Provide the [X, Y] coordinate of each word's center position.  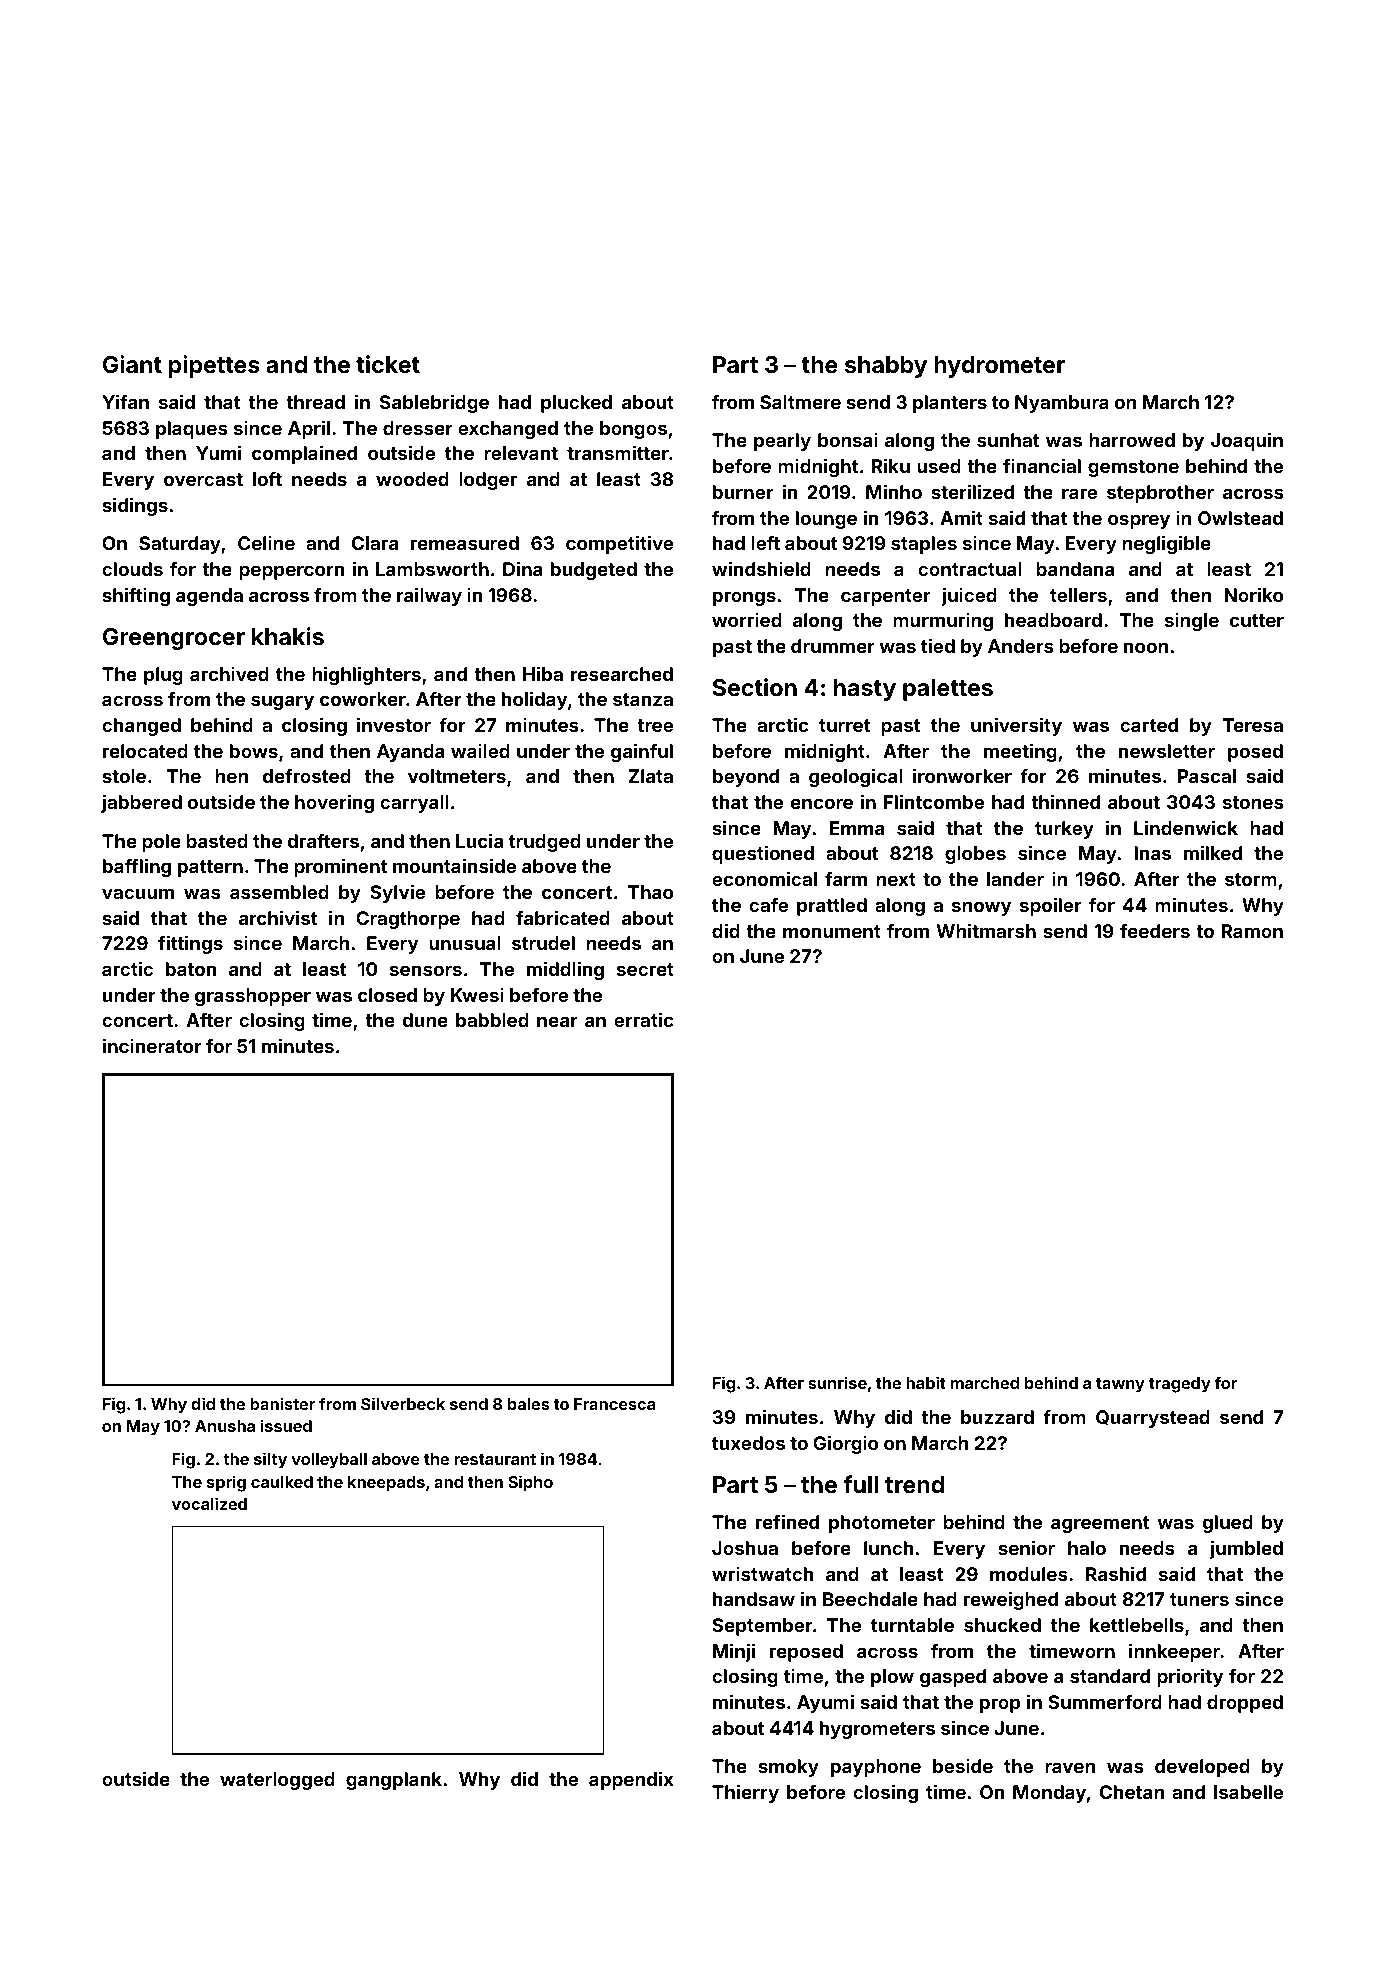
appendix [631, 1780]
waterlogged [277, 1781]
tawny [1120, 1385]
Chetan [1132, 1792]
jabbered [141, 803]
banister [282, 1403]
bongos [633, 430]
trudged [545, 843]
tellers [1078, 595]
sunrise [837, 1382]
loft [267, 478]
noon [1146, 647]
